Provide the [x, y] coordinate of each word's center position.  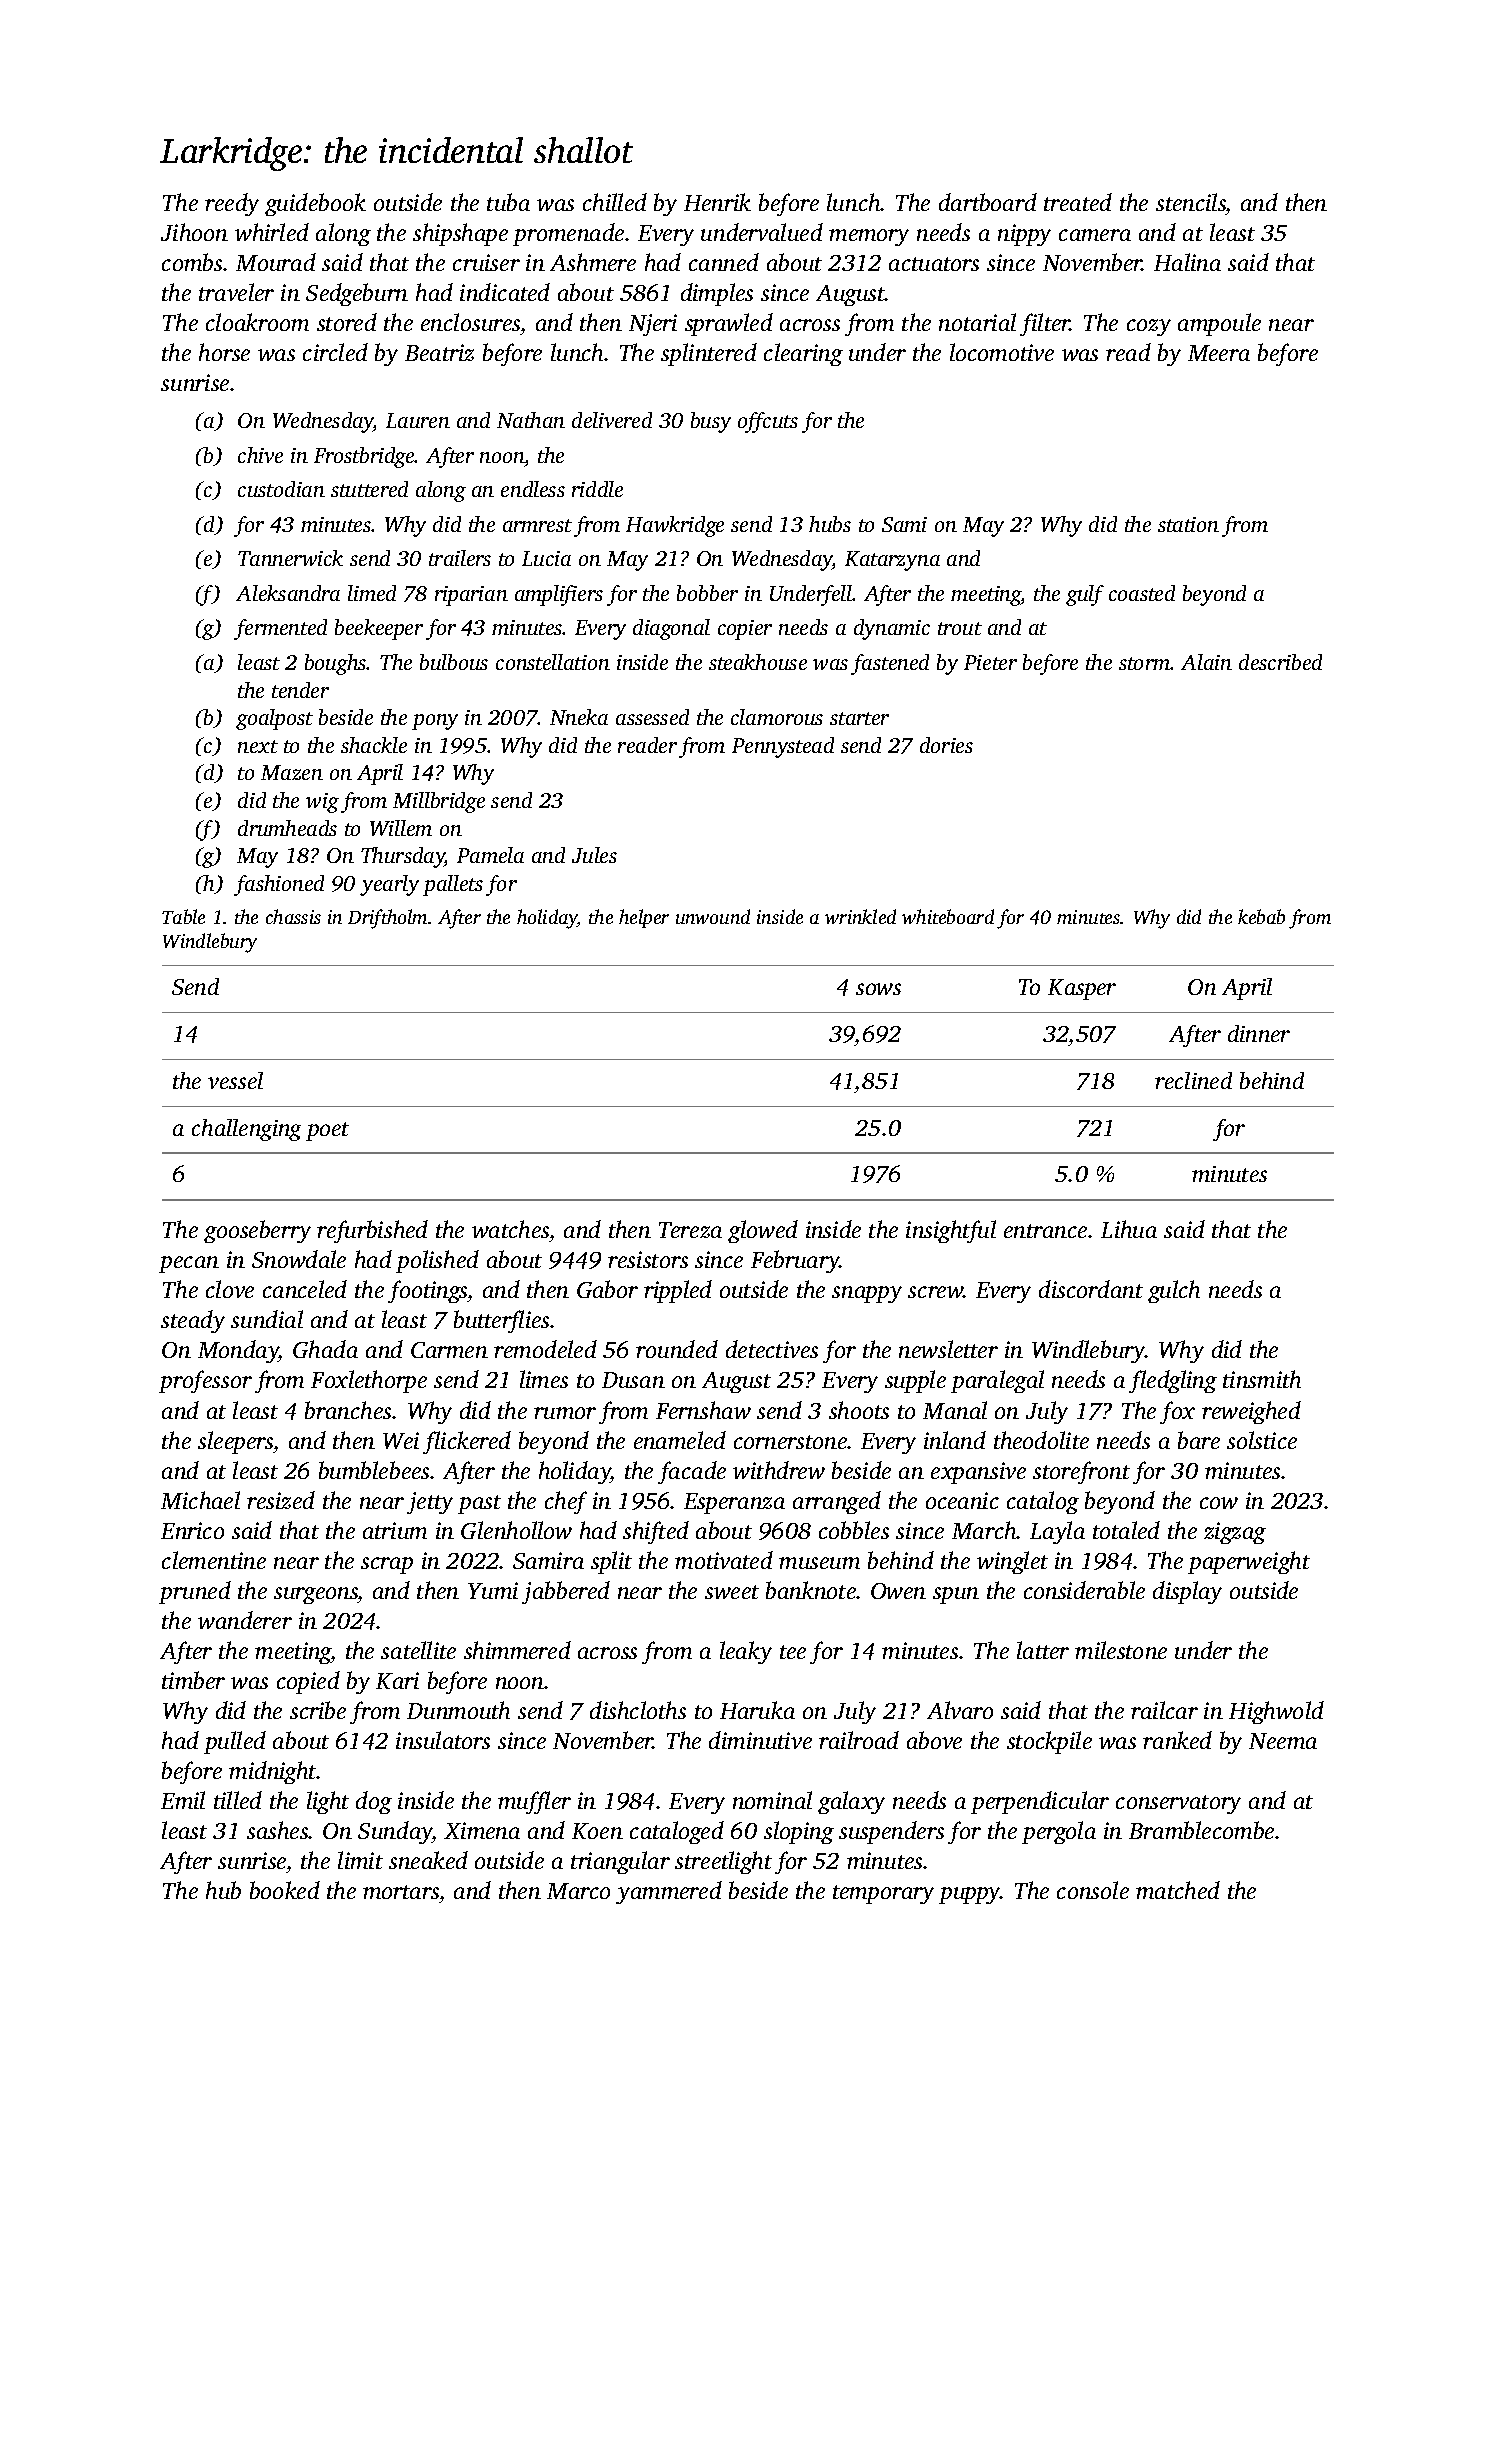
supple [915, 1381]
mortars [401, 1892]
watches [510, 1229]
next [258, 746]
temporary [883, 1894]
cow [1219, 1503]
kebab [1261, 916]
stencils [1191, 202]
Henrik [717, 202]
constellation [553, 662]
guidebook [315, 204]
